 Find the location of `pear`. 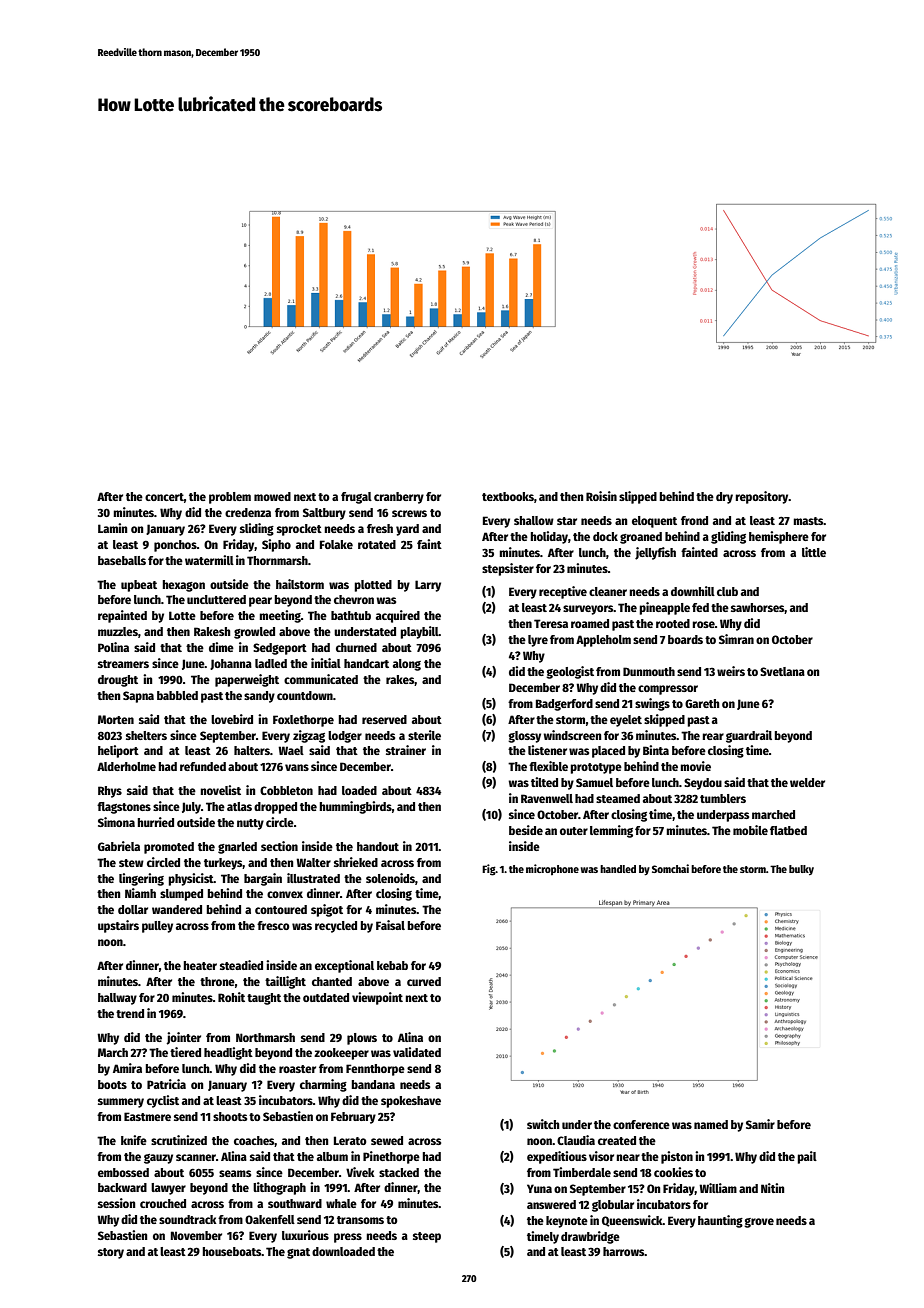

pear is located at coordinates (260, 602).
